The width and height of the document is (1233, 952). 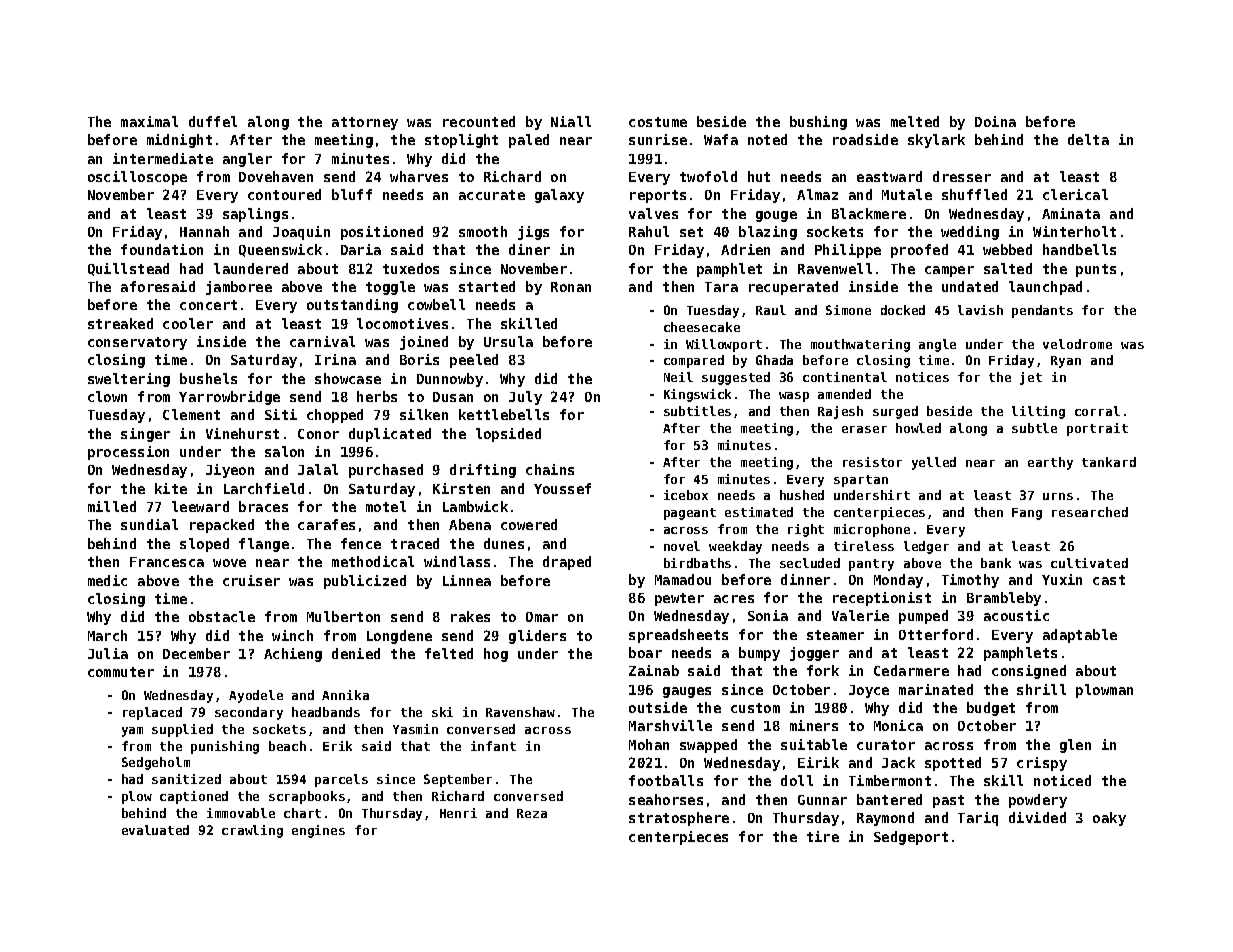 What do you see at coordinates (322, 341) in the document?
I see `carnival` at bounding box center [322, 341].
